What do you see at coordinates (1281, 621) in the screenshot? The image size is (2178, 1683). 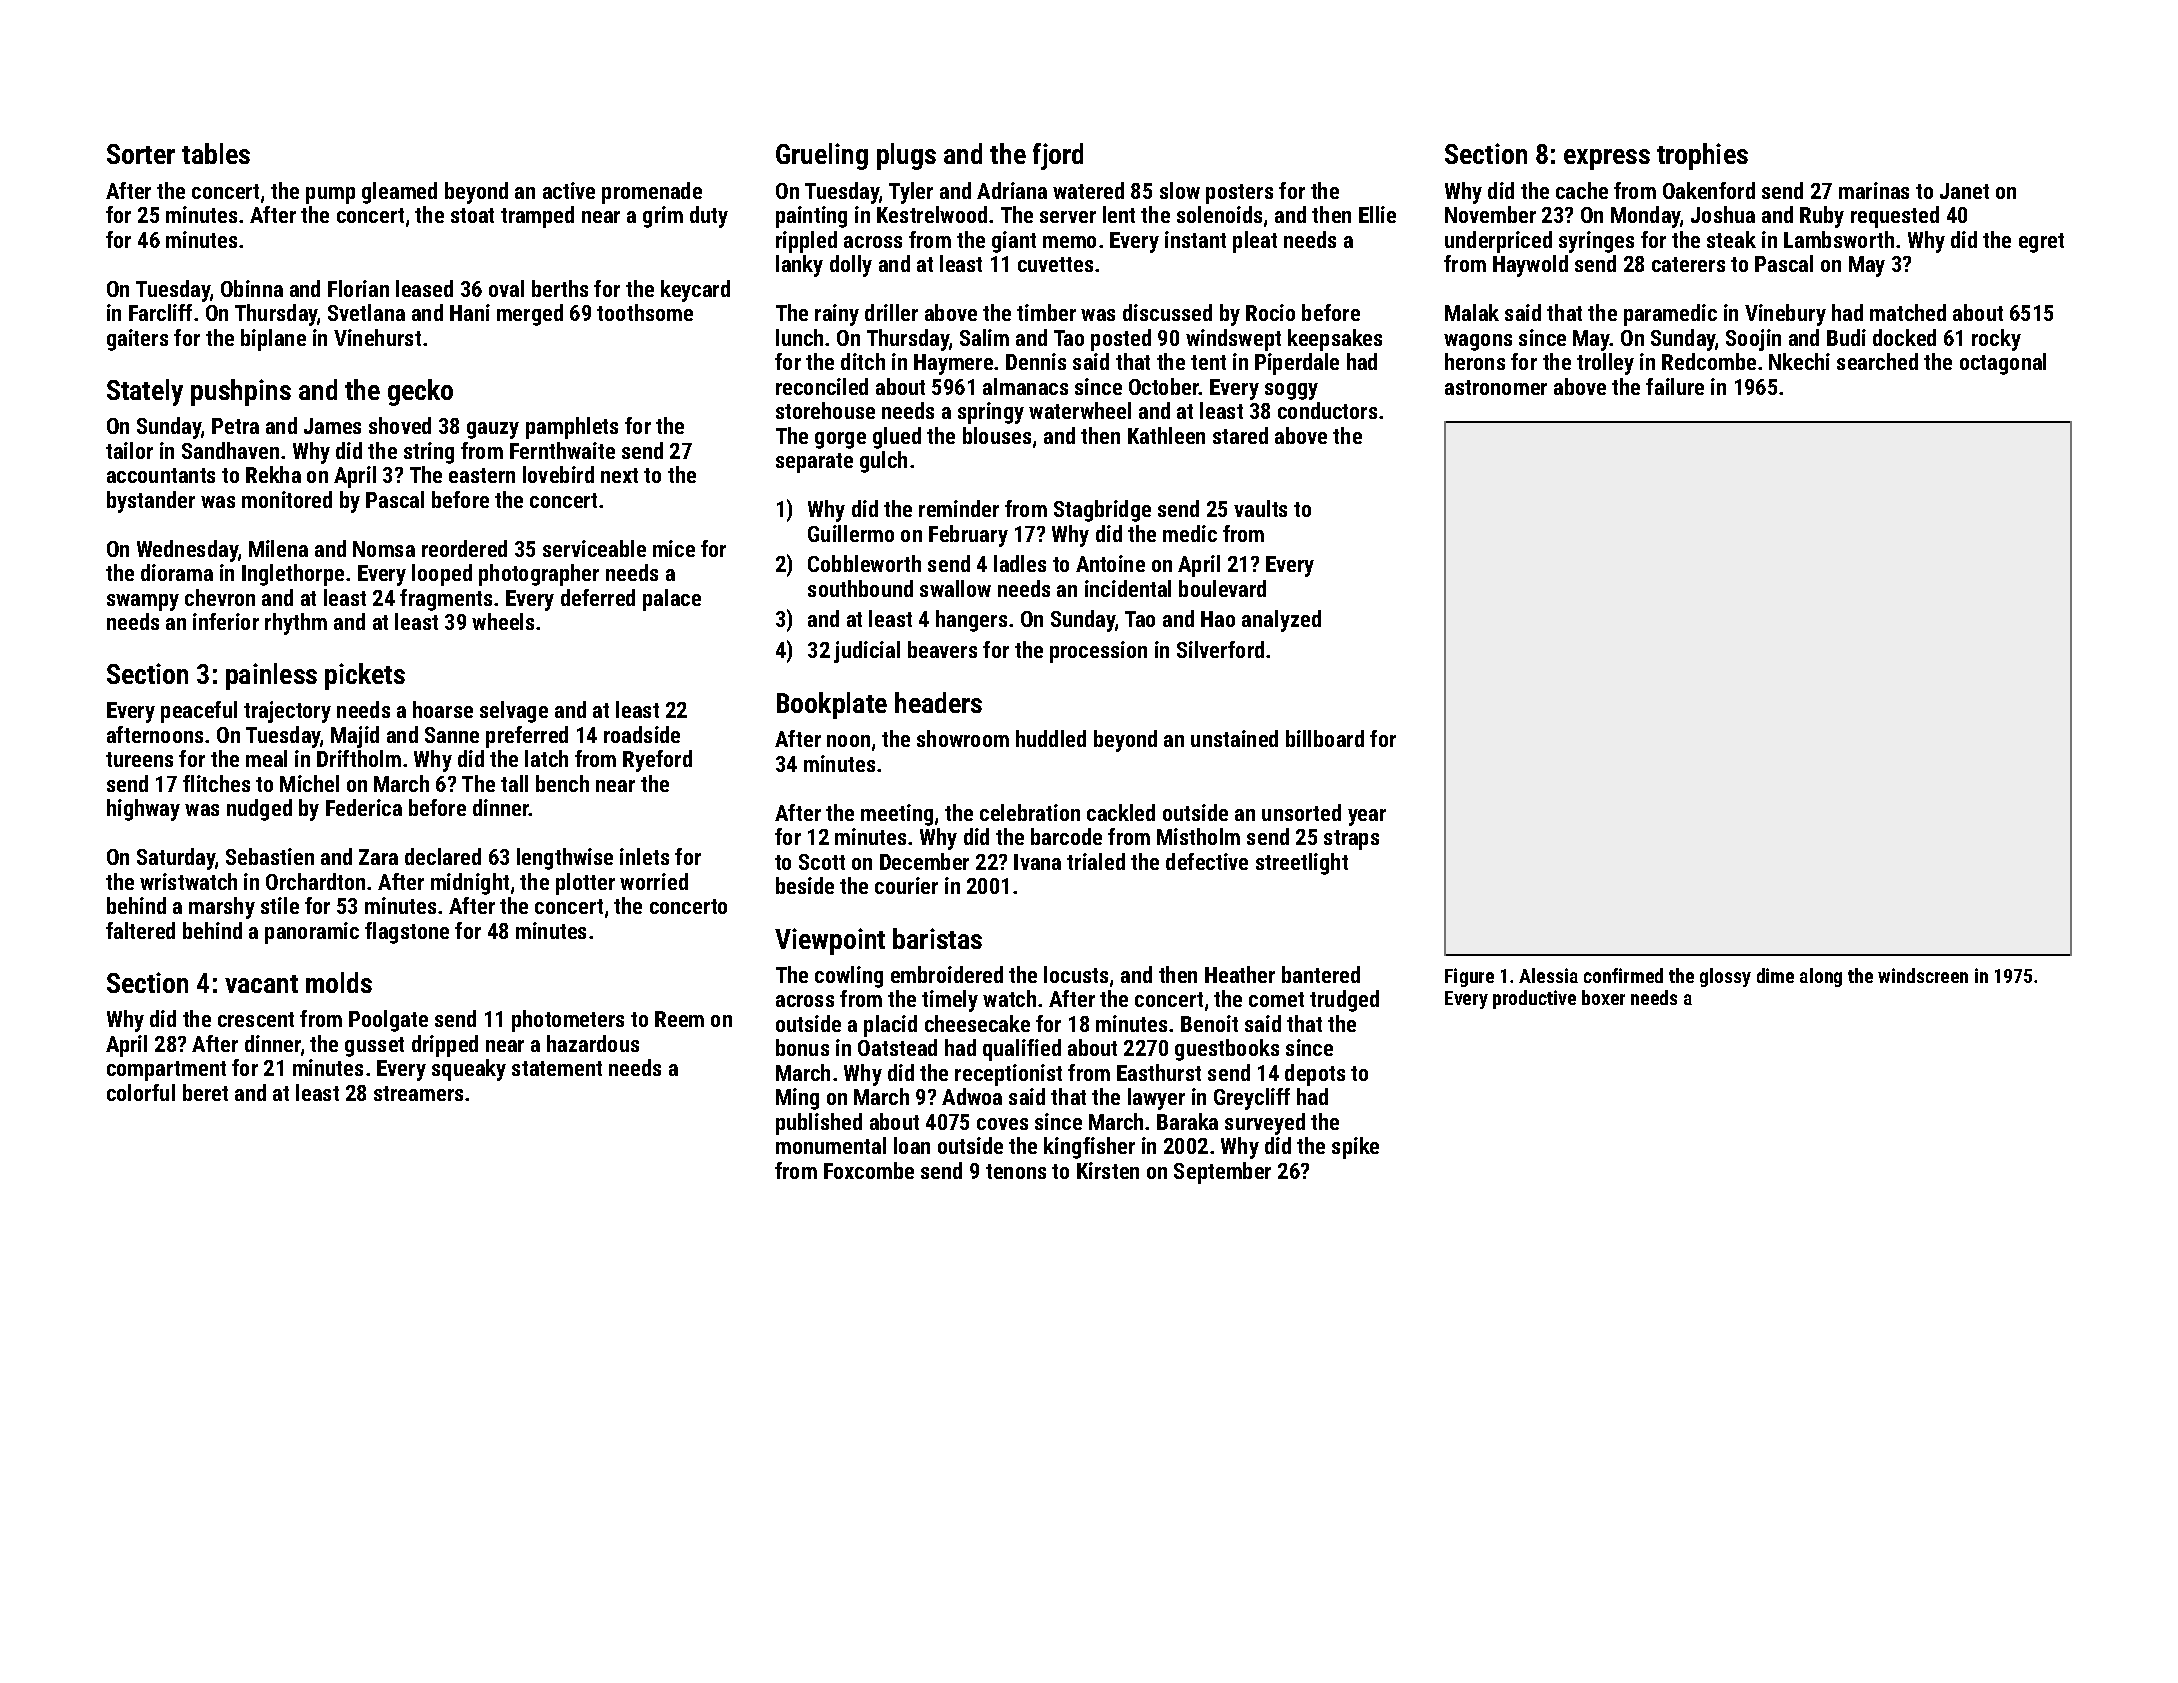 I see `analyzed` at bounding box center [1281, 621].
